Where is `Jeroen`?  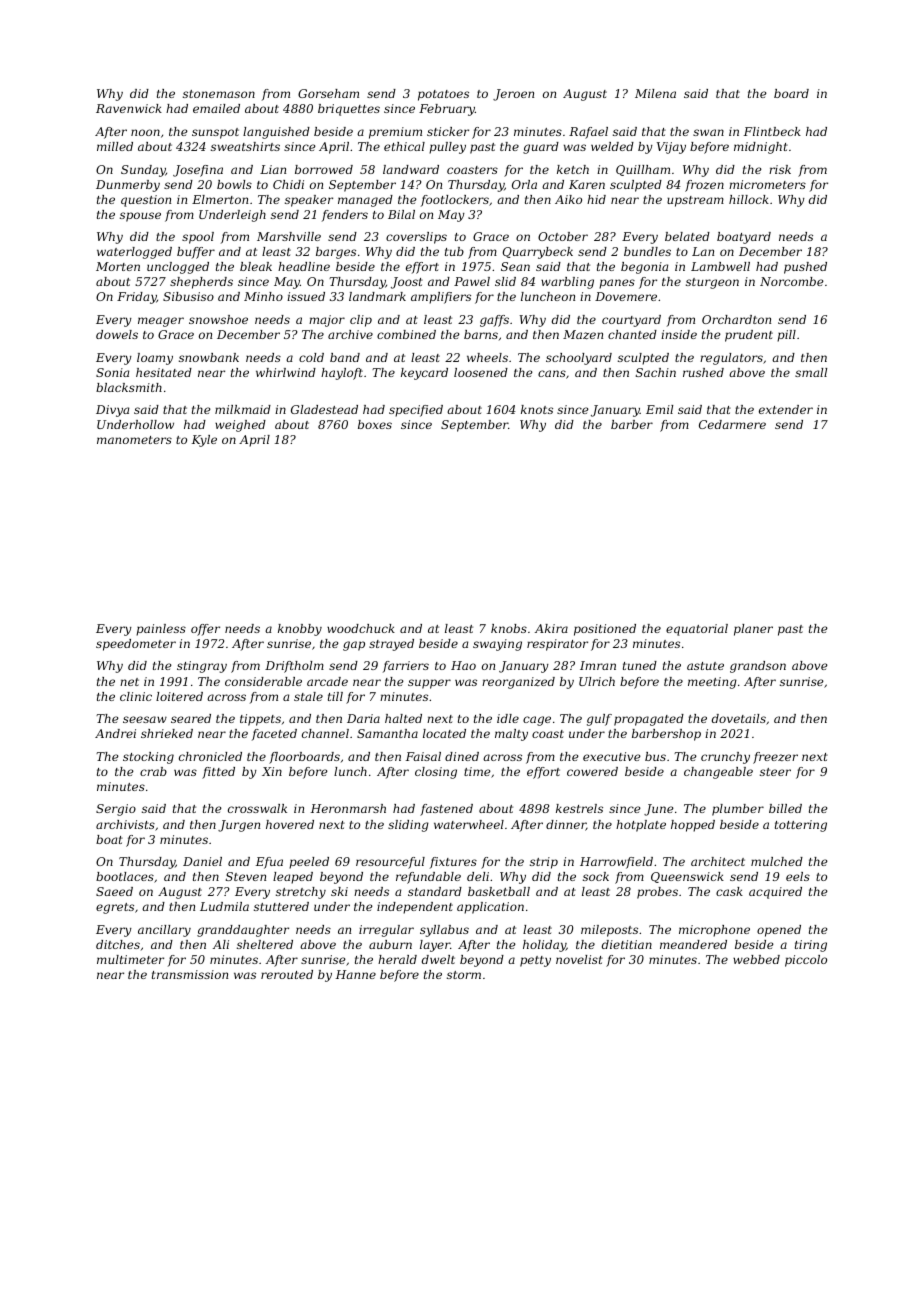
Jeroen is located at coordinates (513, 95).
